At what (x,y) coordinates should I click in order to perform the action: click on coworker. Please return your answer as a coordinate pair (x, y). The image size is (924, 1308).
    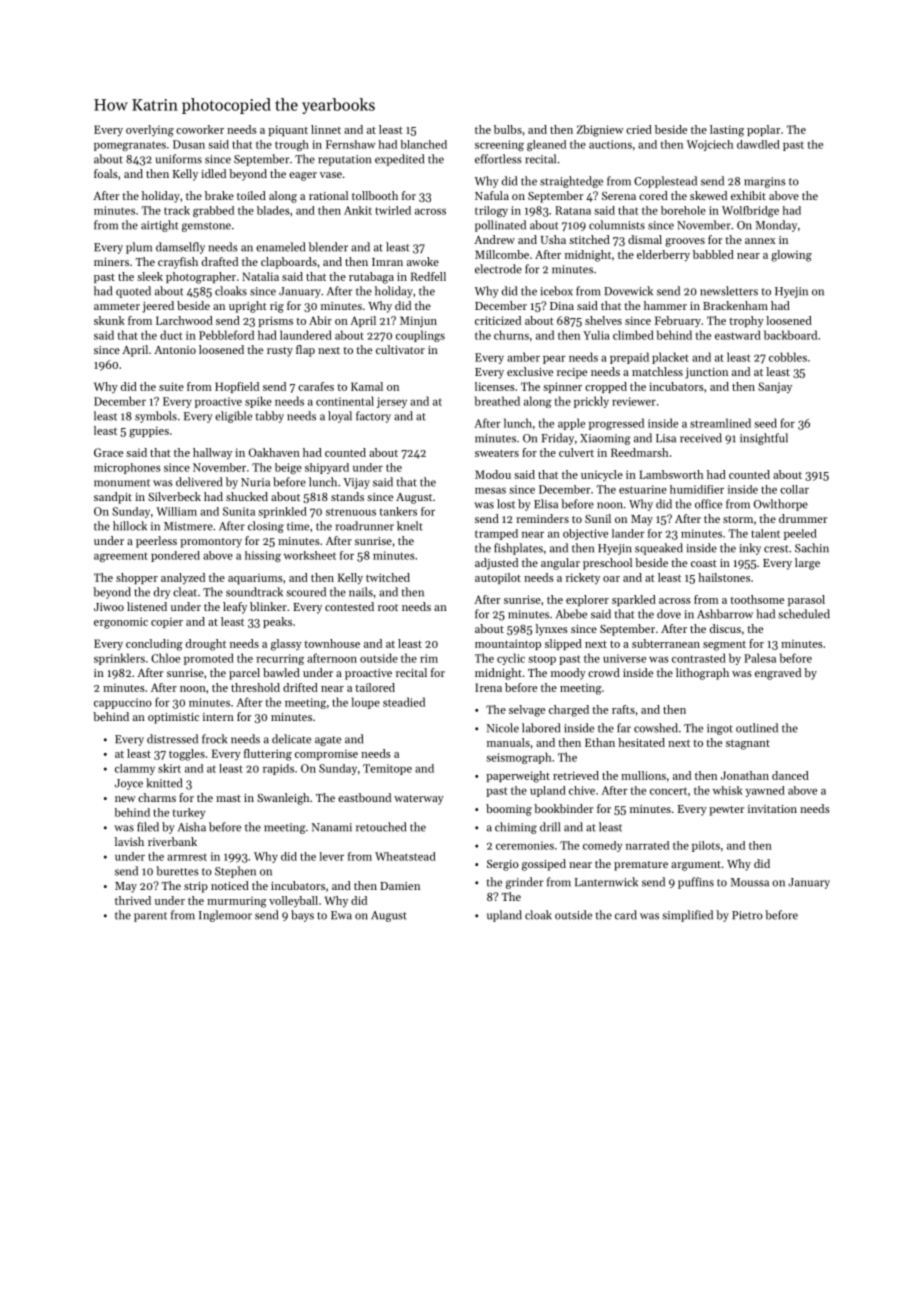
    Looking at the image, I should click on (200, 129).
